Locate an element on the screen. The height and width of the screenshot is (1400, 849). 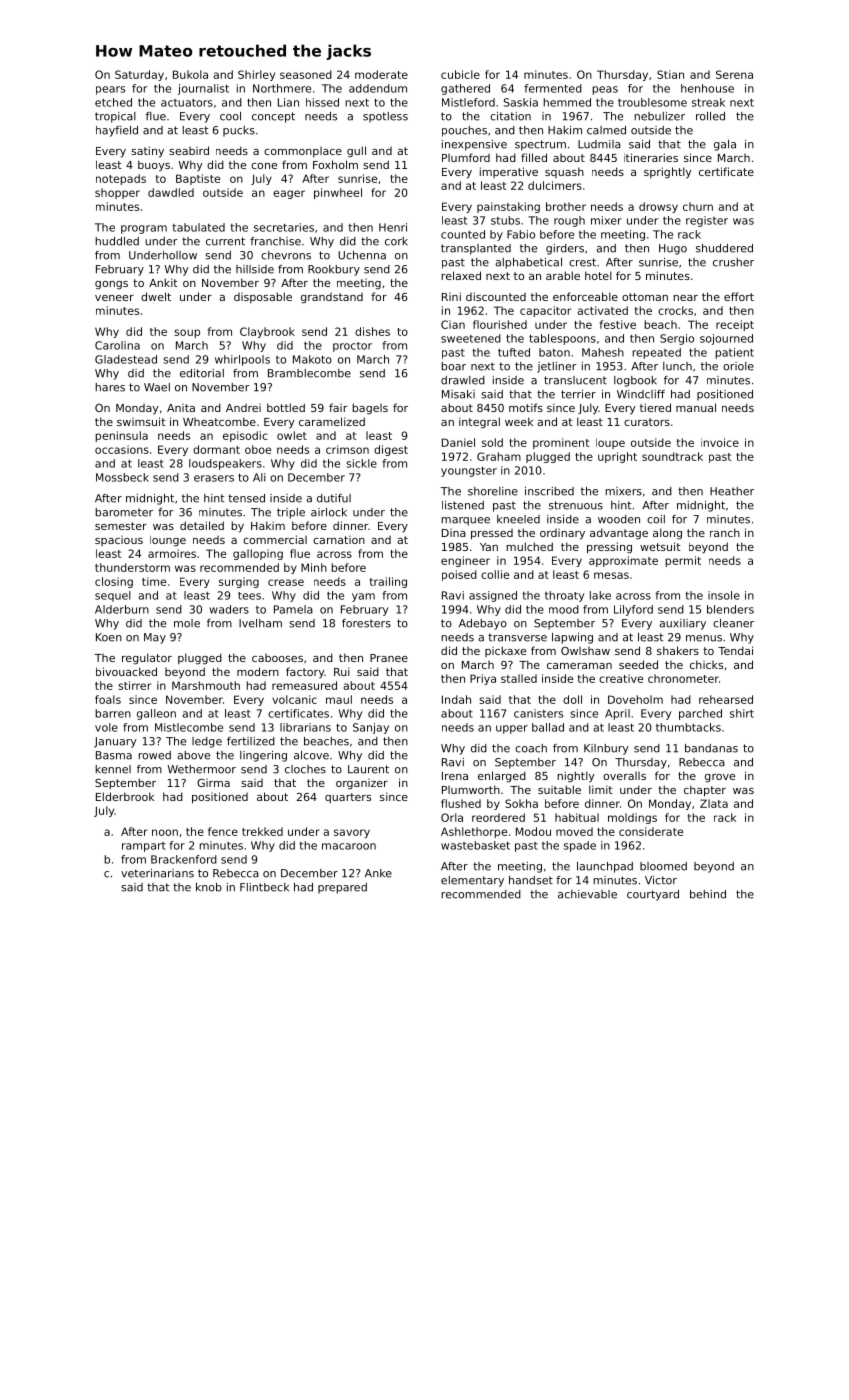
Ludmila is located at coordinates (599, 144).
